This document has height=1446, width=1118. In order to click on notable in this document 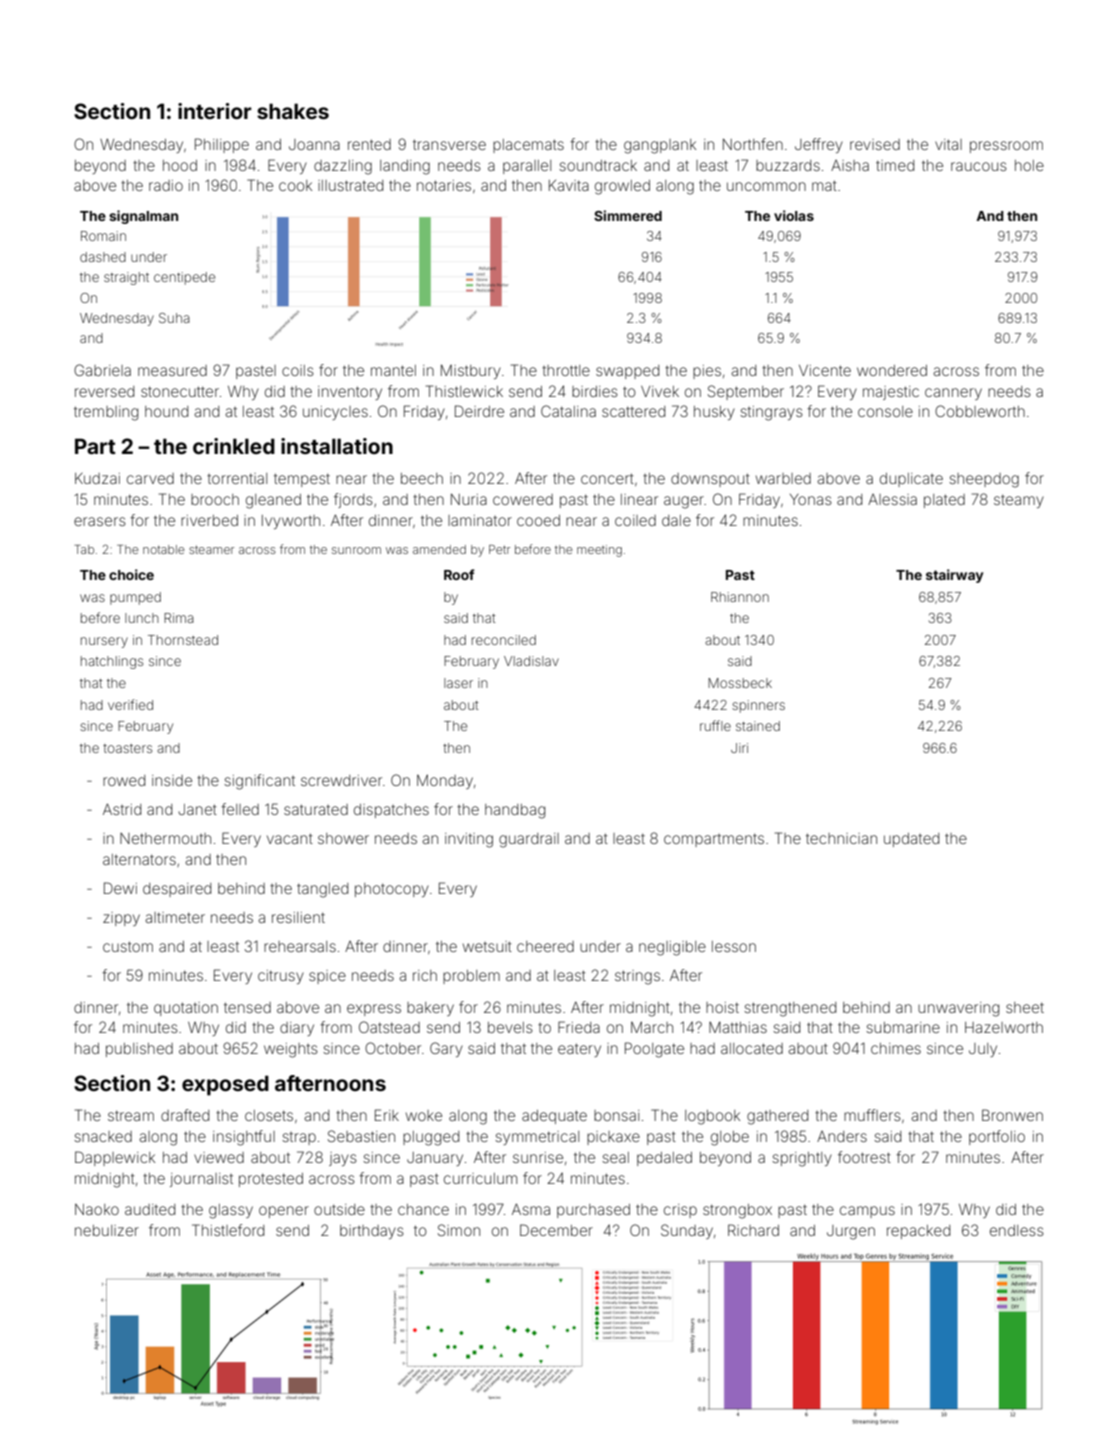, I will do `click(163, 549)`.
